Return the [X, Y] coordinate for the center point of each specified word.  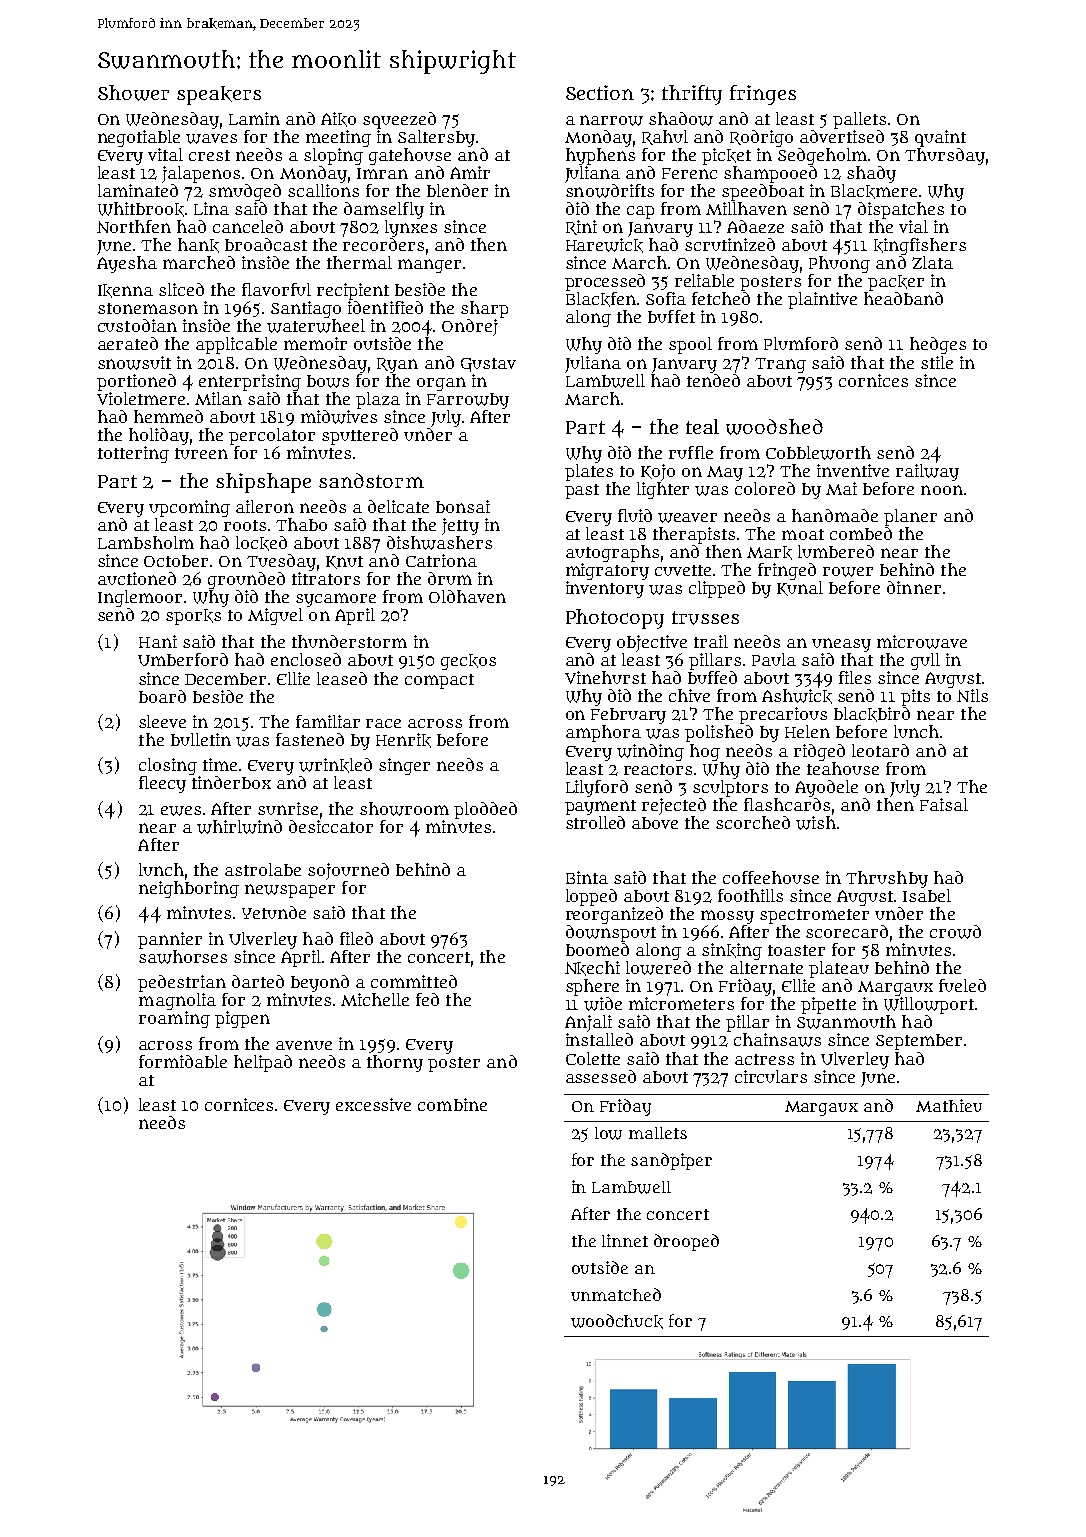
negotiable [139, 138]
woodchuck [617, 1321]
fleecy [162, 784]
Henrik [403, 740]
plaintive [822, 300]
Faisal [944, 804]
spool [690, 345]
